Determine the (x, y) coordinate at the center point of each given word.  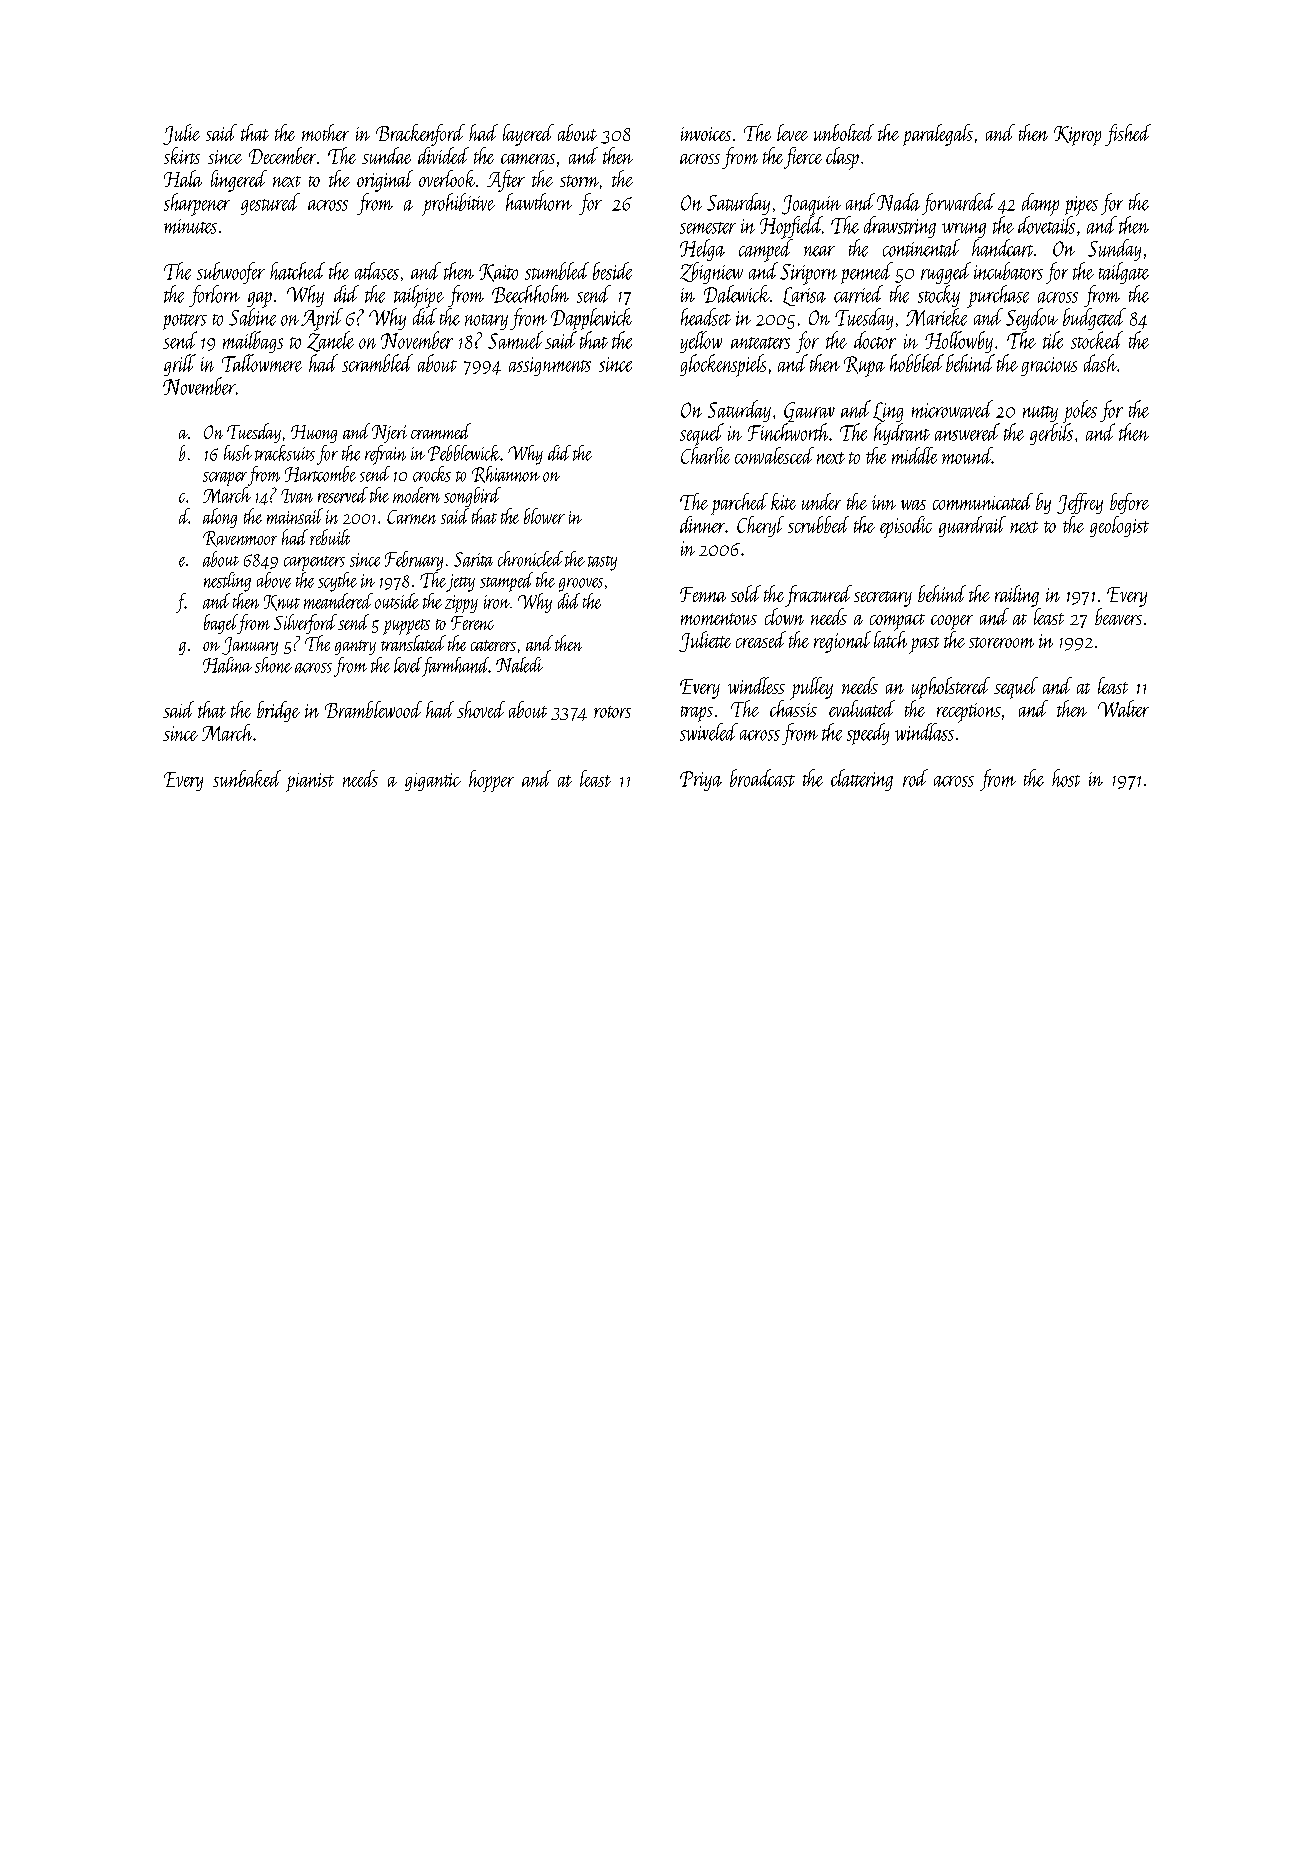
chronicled (530, 559)
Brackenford (420, 135)
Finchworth (788, 432)
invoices (706, 134)
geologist (1119, 526)
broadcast (762, 778)
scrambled (377, 363)
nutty (1040, 414)
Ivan (297, 496)
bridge (278, 711)
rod (915, 778)
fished (1128, 135)
